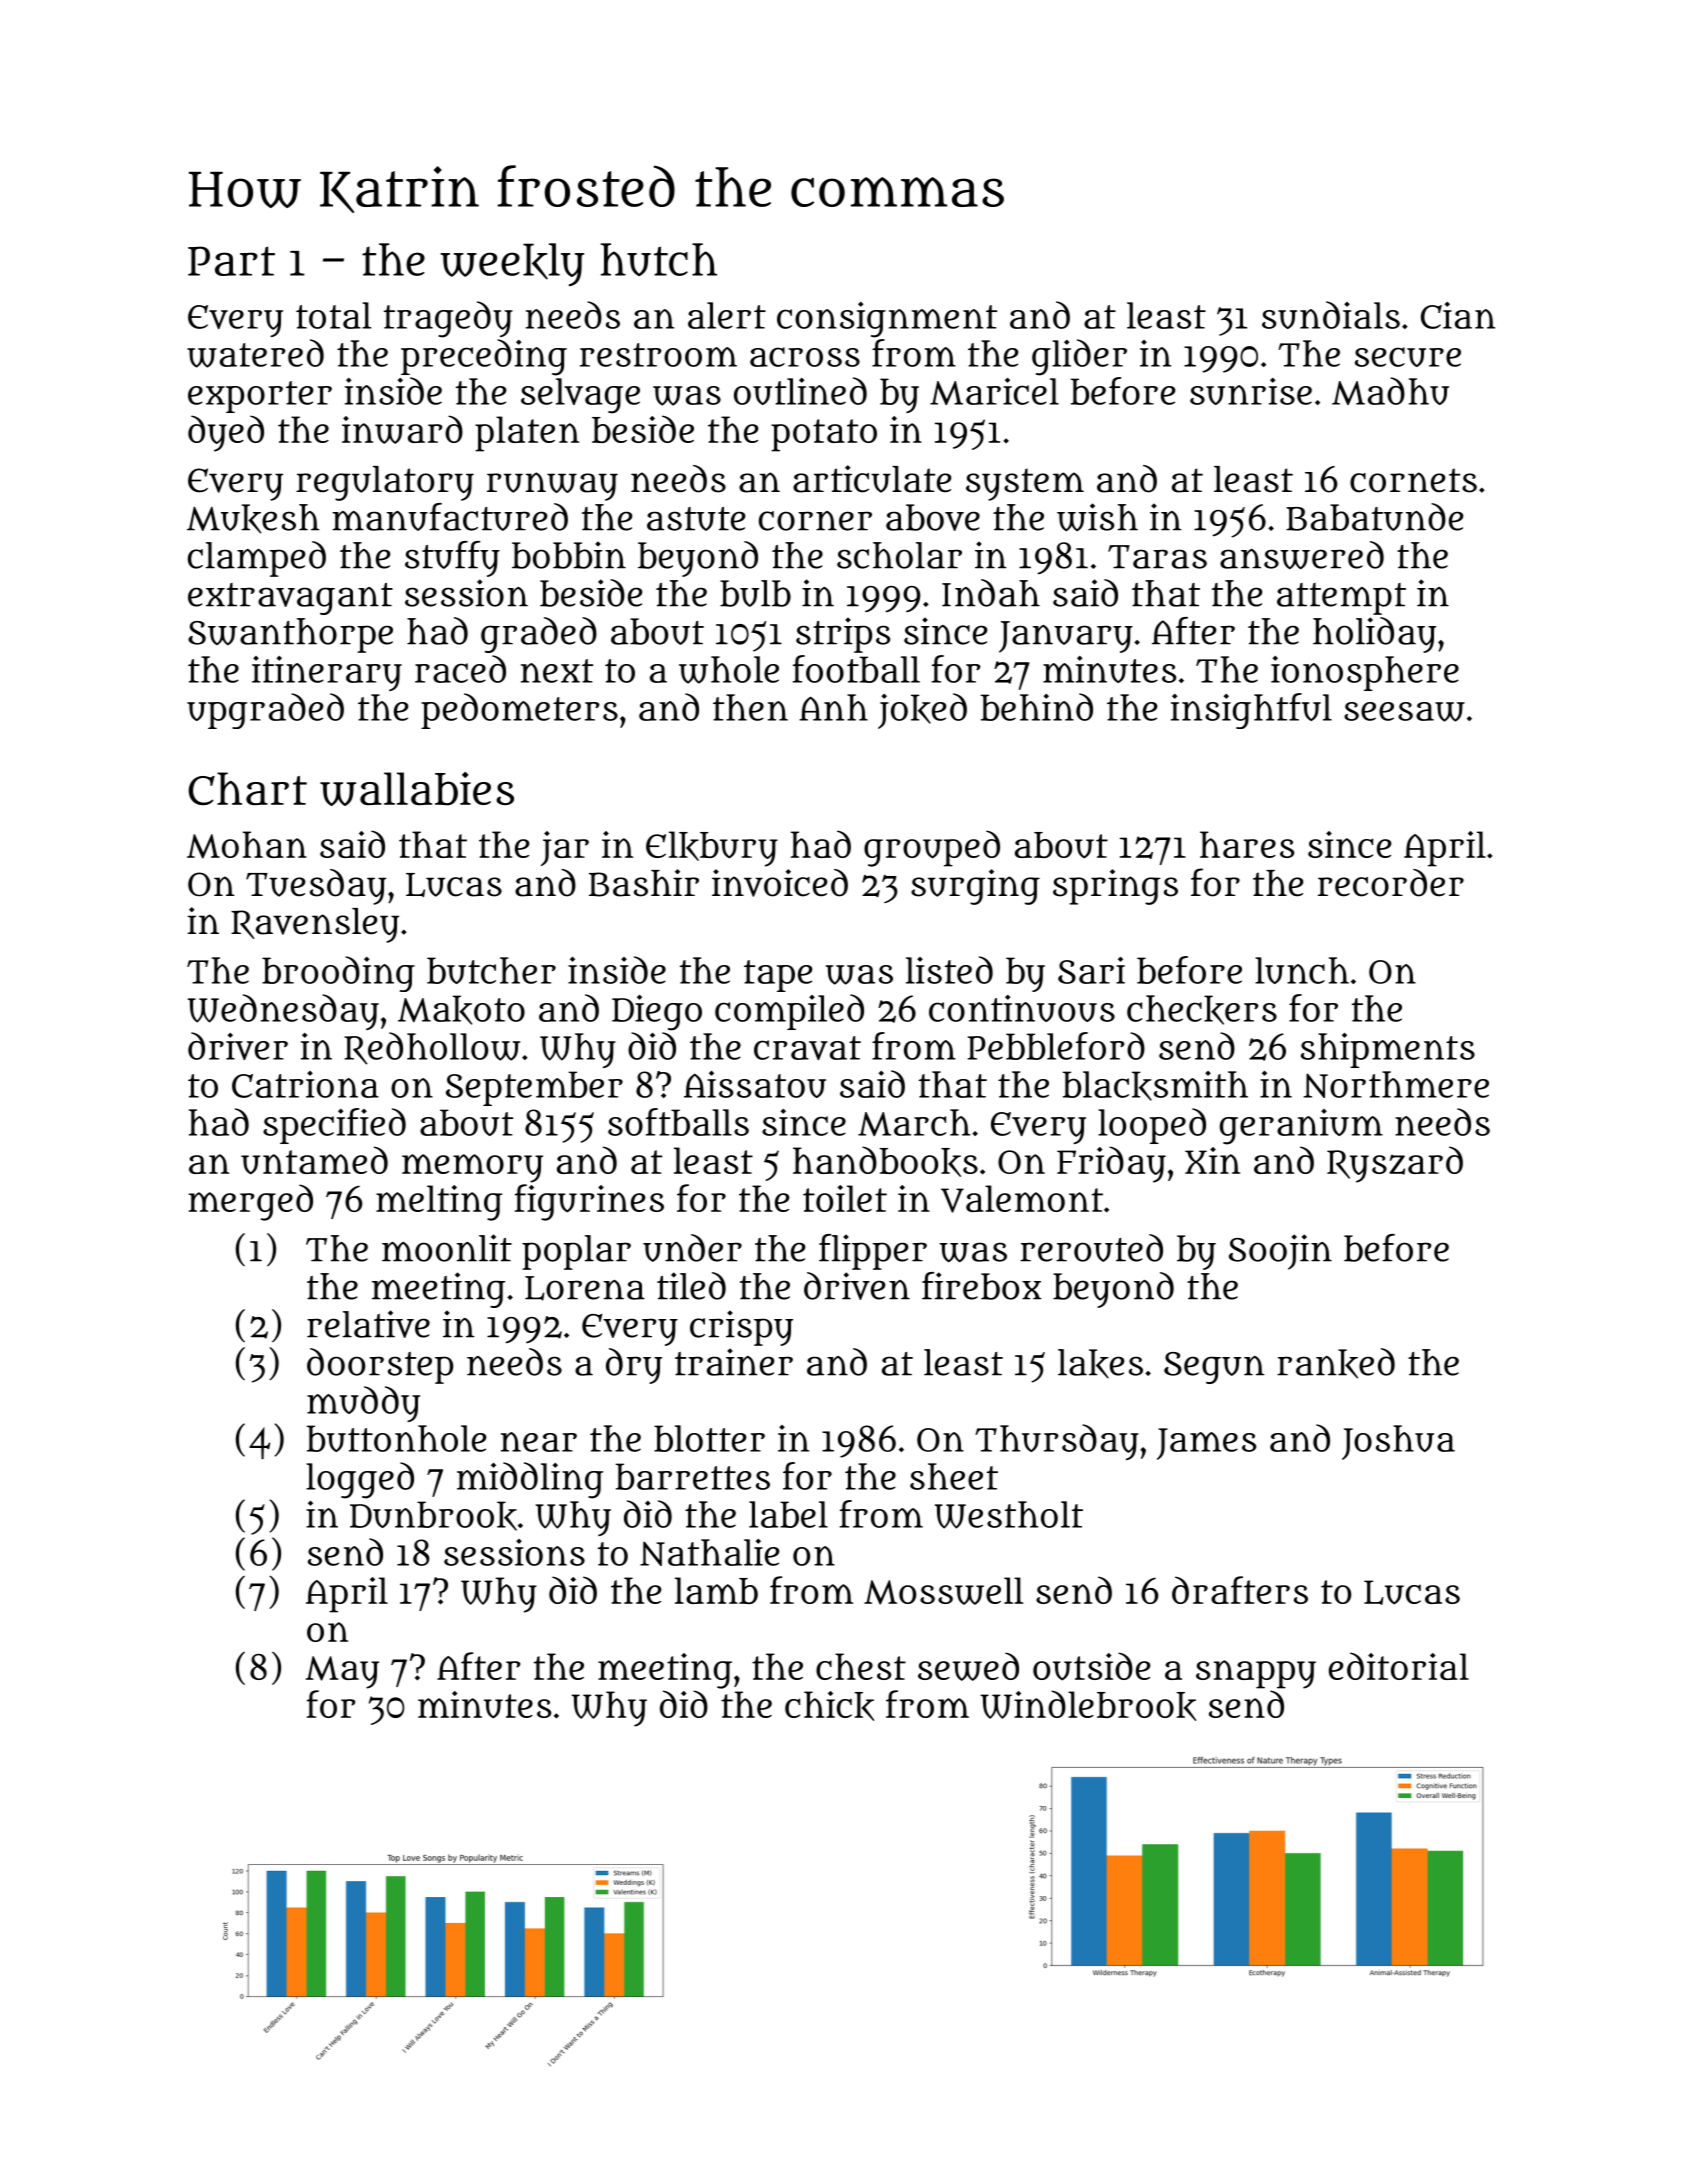 The width and height of the page is (1683, 2178). Describe the element at coordinates (994, 391) in the page. I see `Maricel` at that location.
